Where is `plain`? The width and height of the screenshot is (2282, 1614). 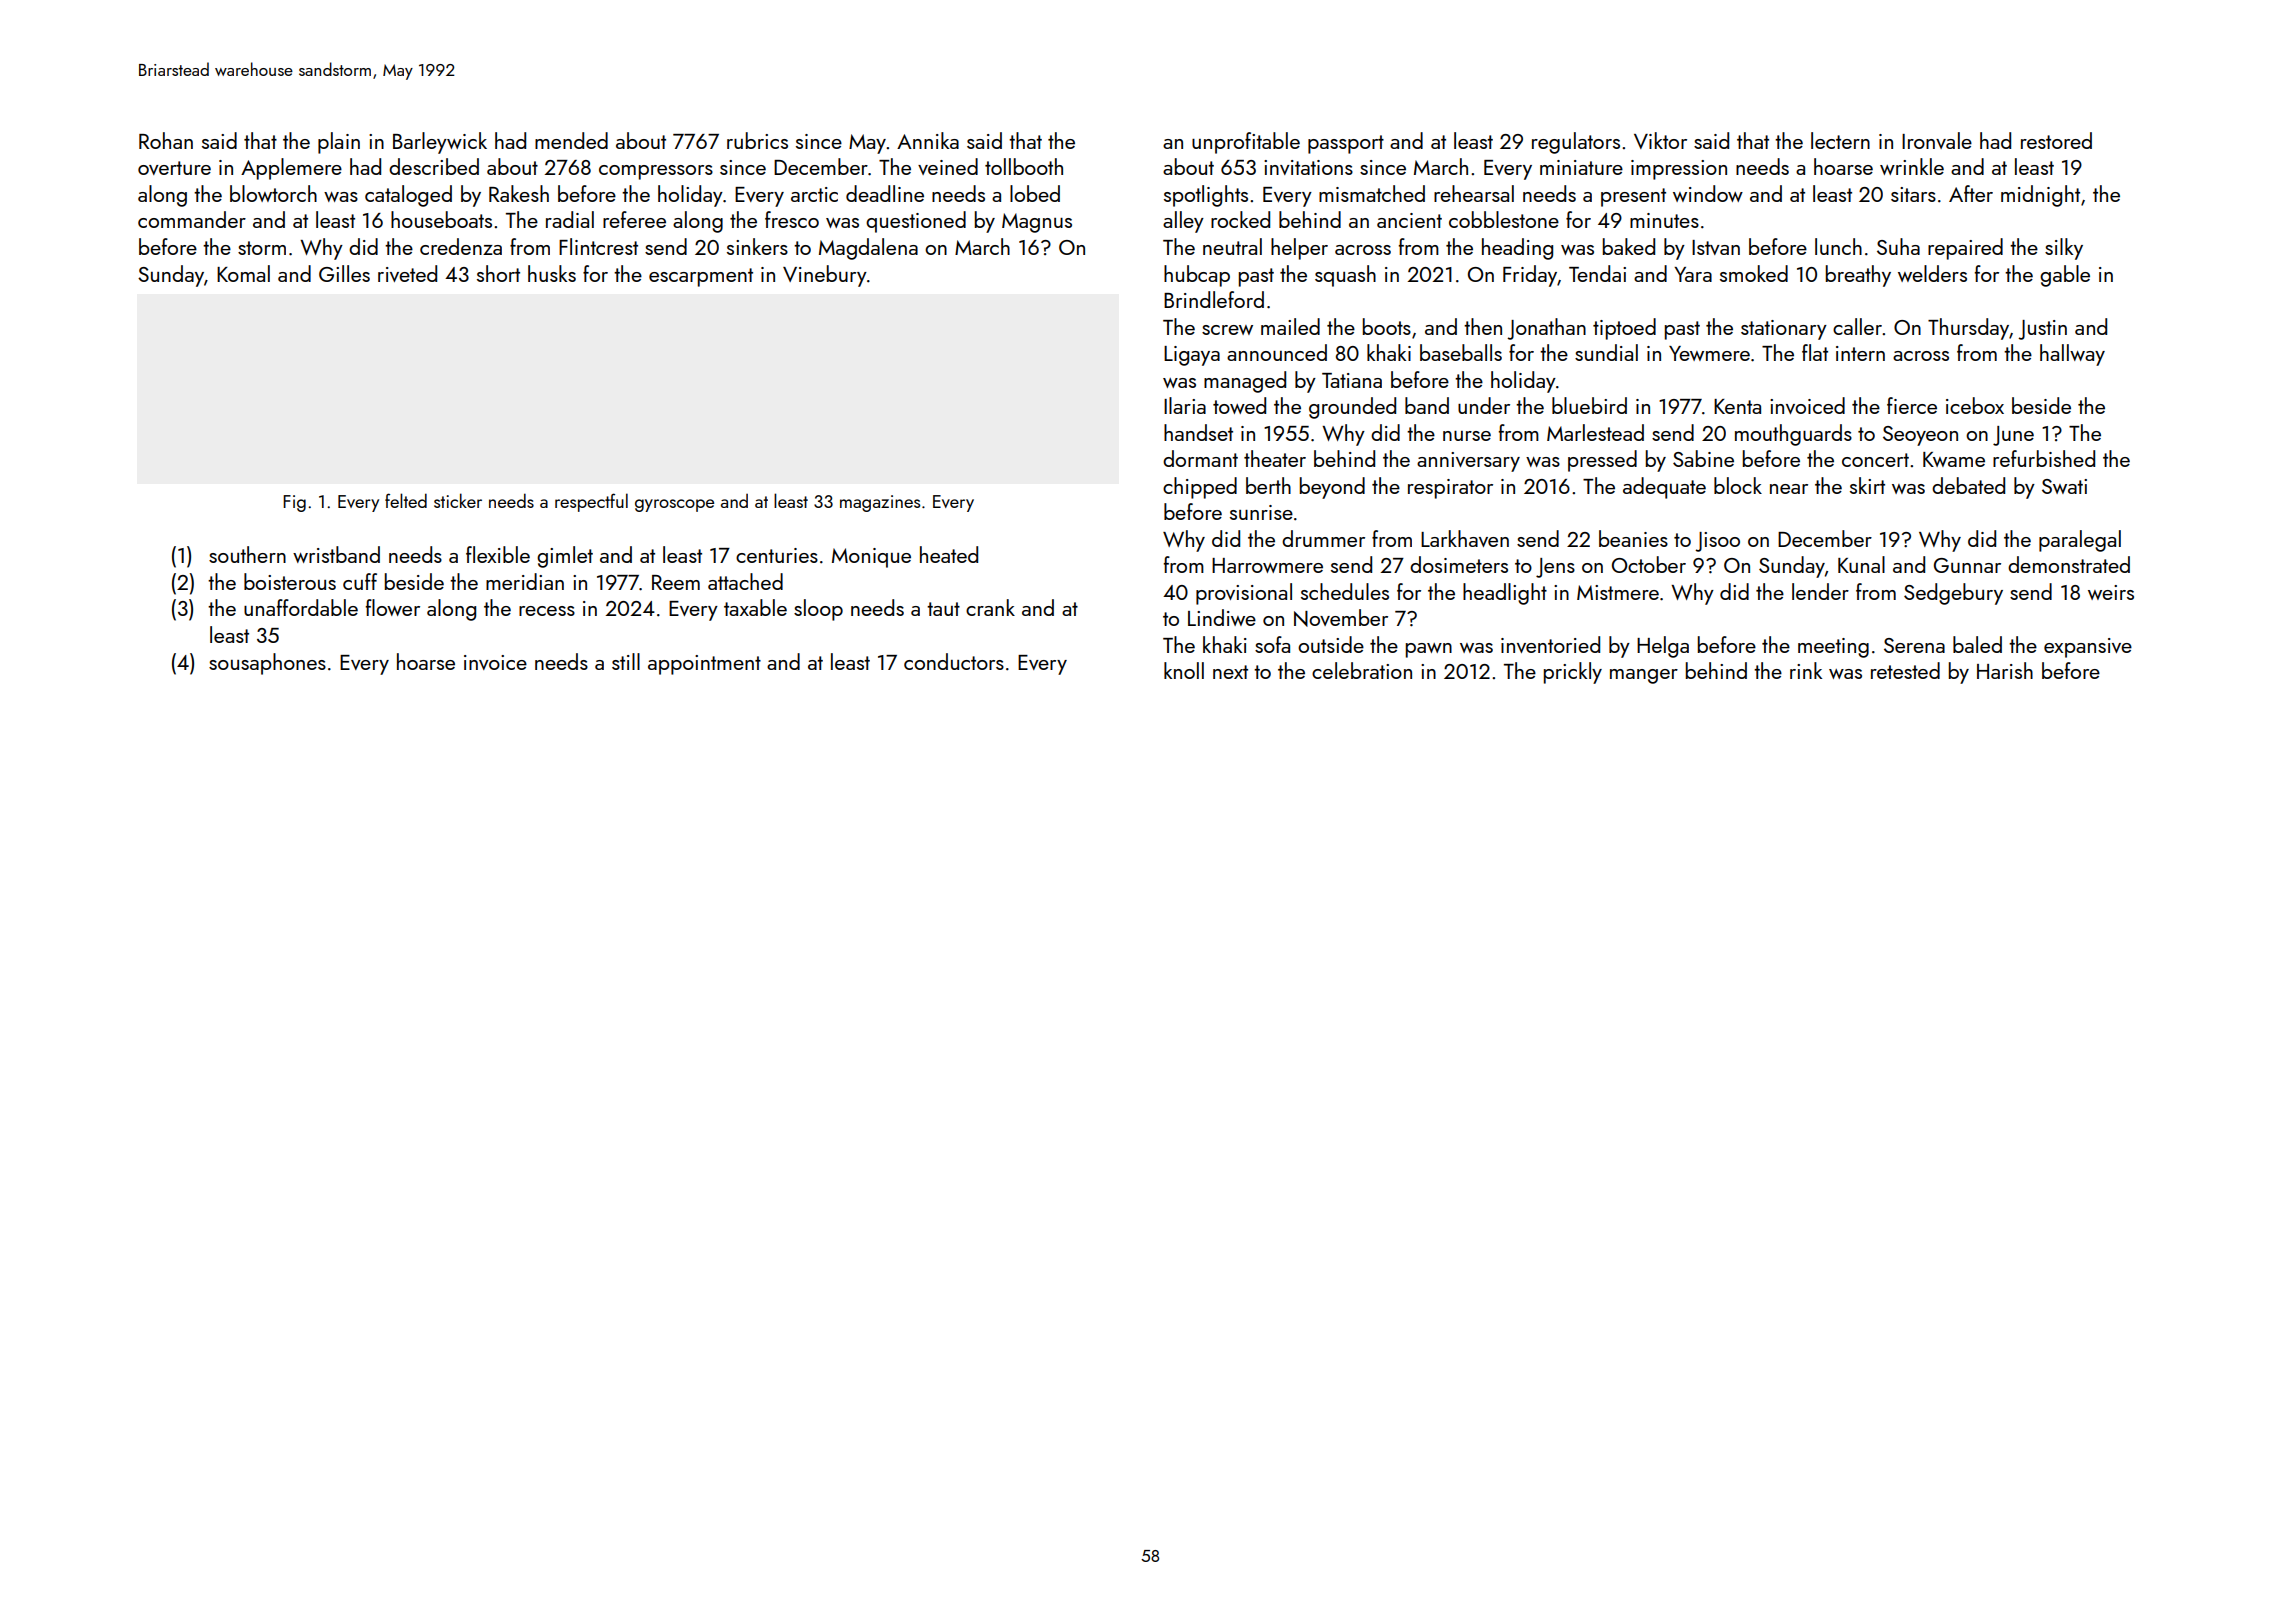
plain is located at coordinates (339, 143).
